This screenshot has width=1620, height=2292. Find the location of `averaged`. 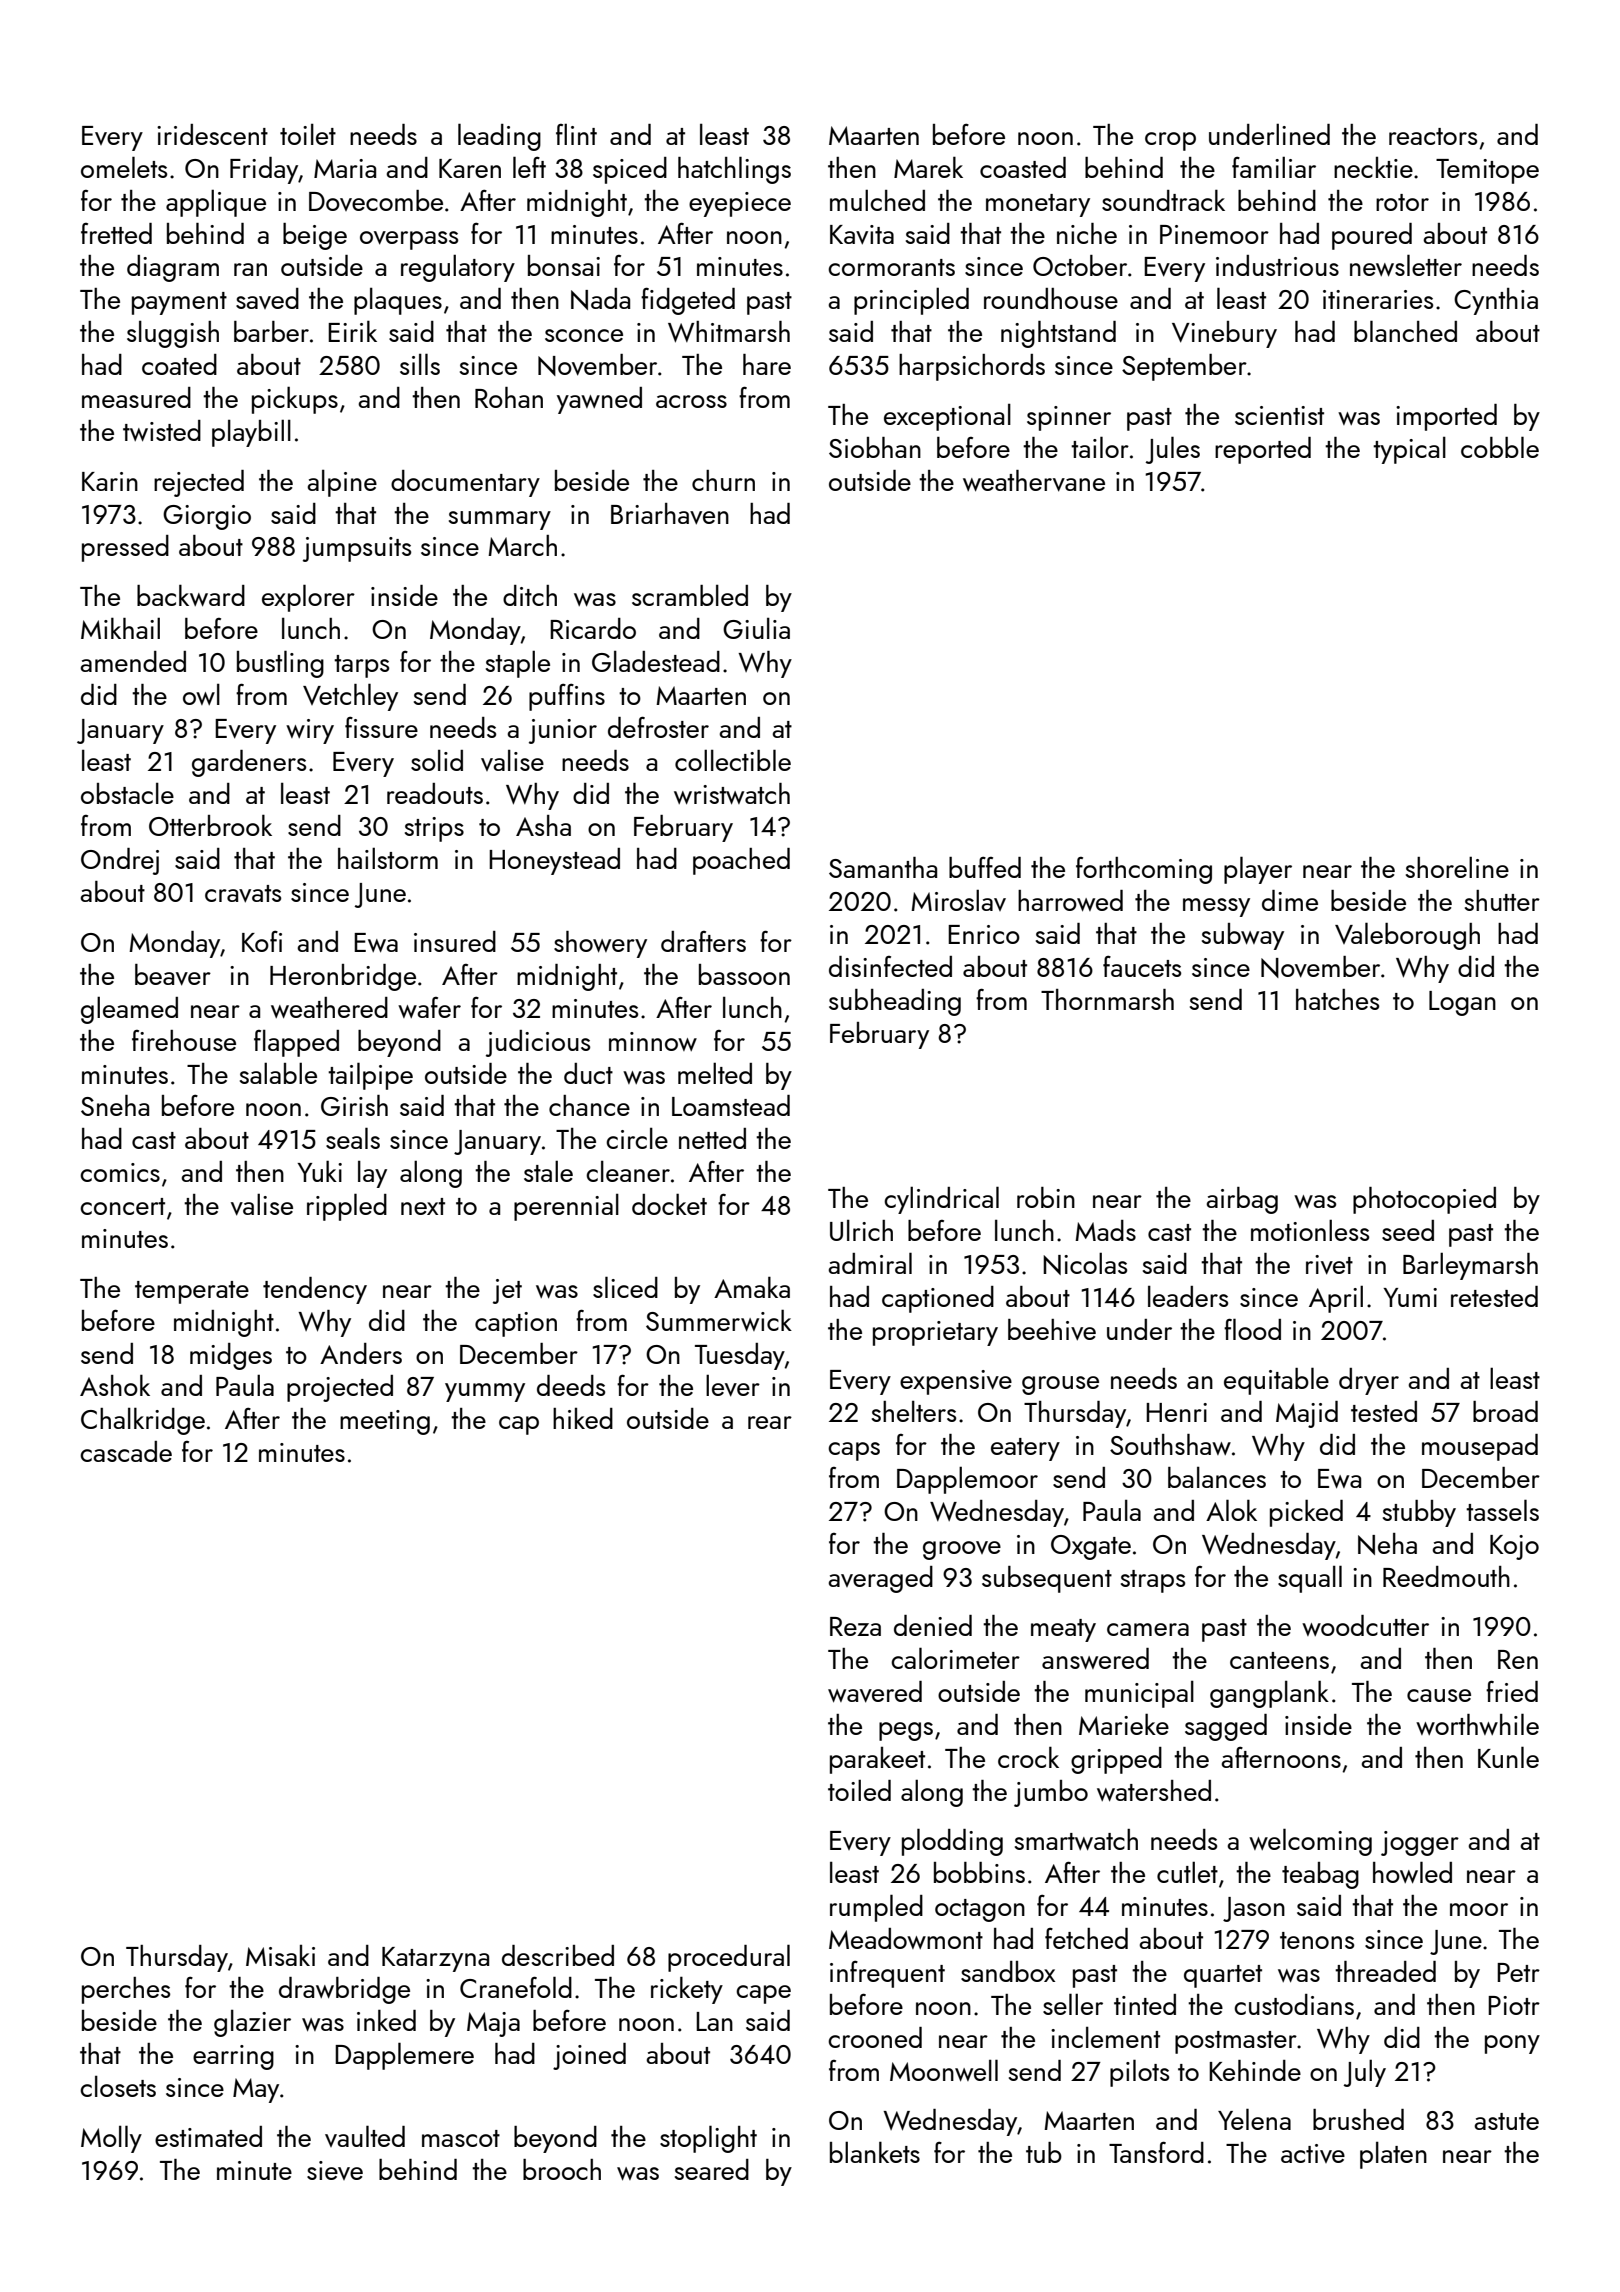

averaged is located at coordinates (880, 1579).
